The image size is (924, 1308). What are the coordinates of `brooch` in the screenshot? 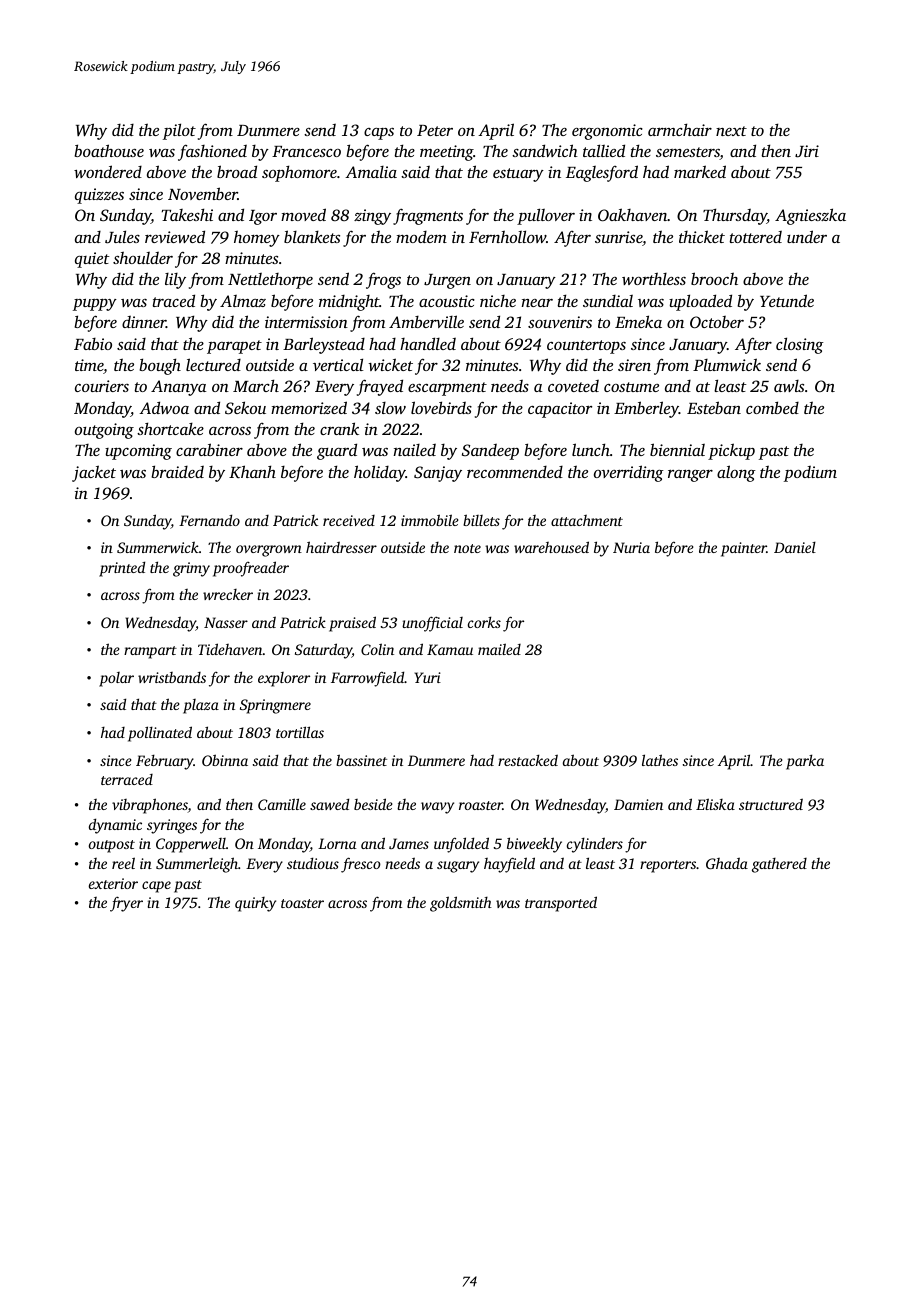 It's located at (714, 278).
